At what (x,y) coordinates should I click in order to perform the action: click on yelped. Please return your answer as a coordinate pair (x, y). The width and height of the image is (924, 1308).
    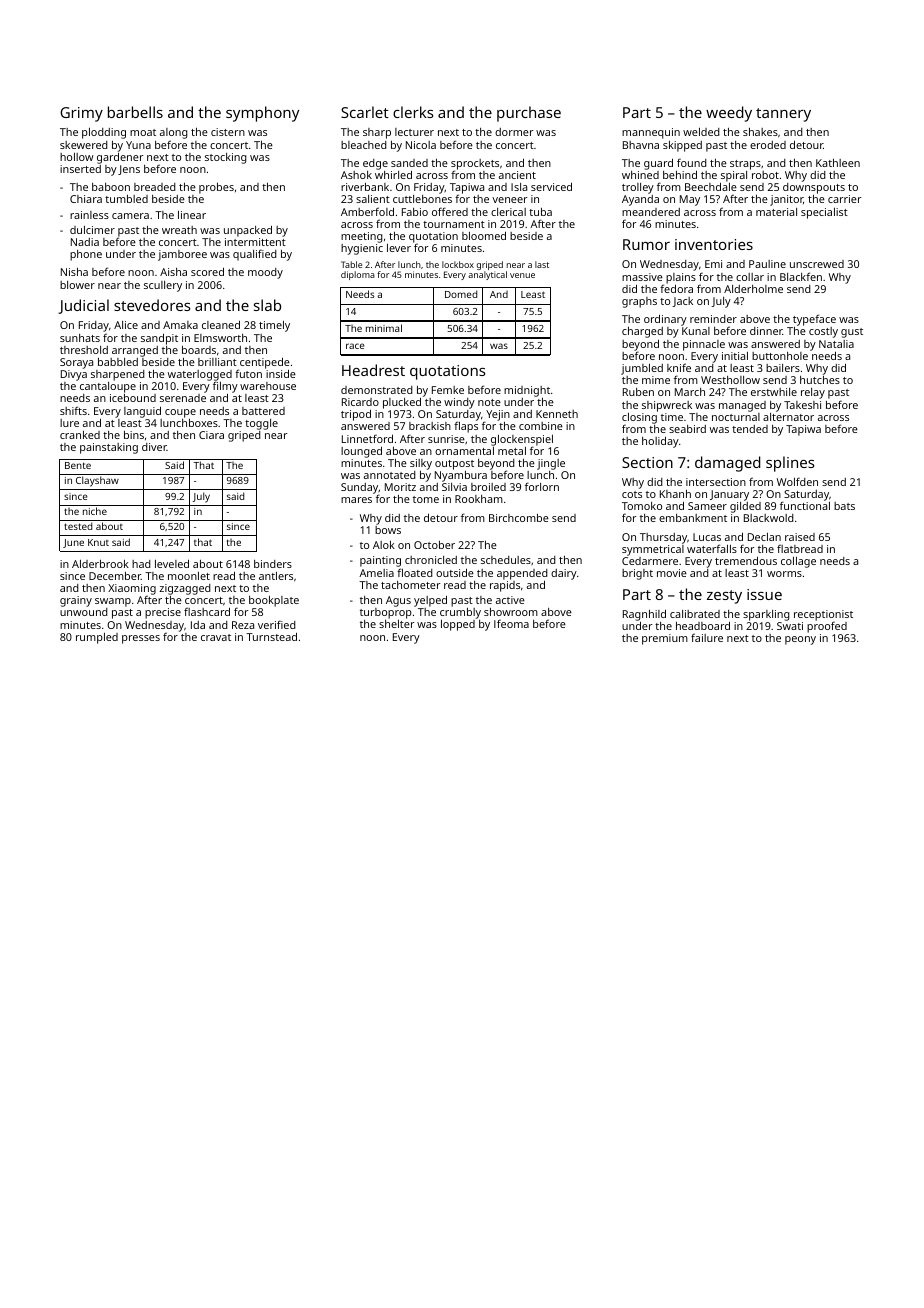
    Looking at the image, I should click on (430, 601).
